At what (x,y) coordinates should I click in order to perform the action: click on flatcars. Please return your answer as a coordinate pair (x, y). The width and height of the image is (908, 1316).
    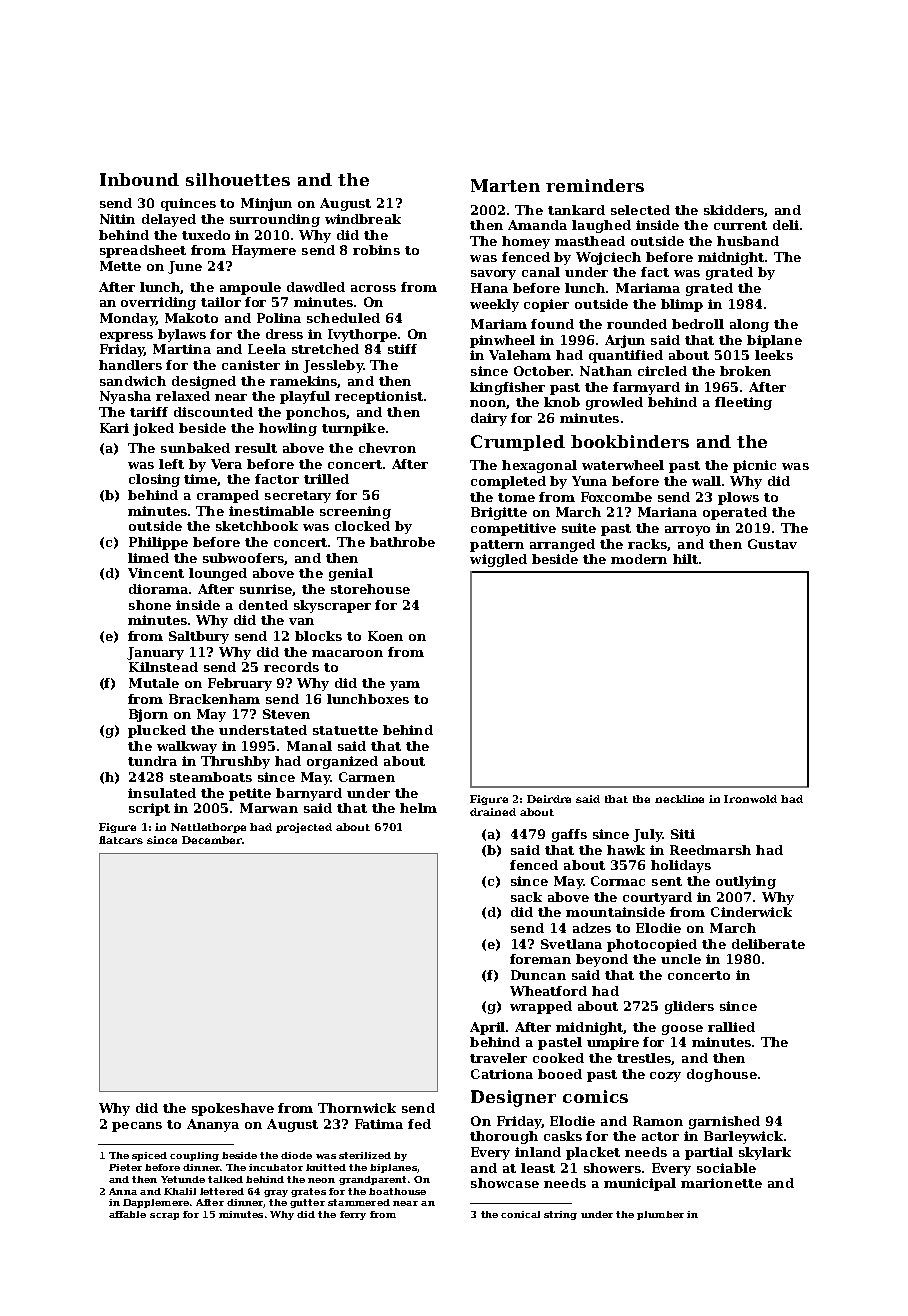
    Looking at the image, I should click on (121, 840).
